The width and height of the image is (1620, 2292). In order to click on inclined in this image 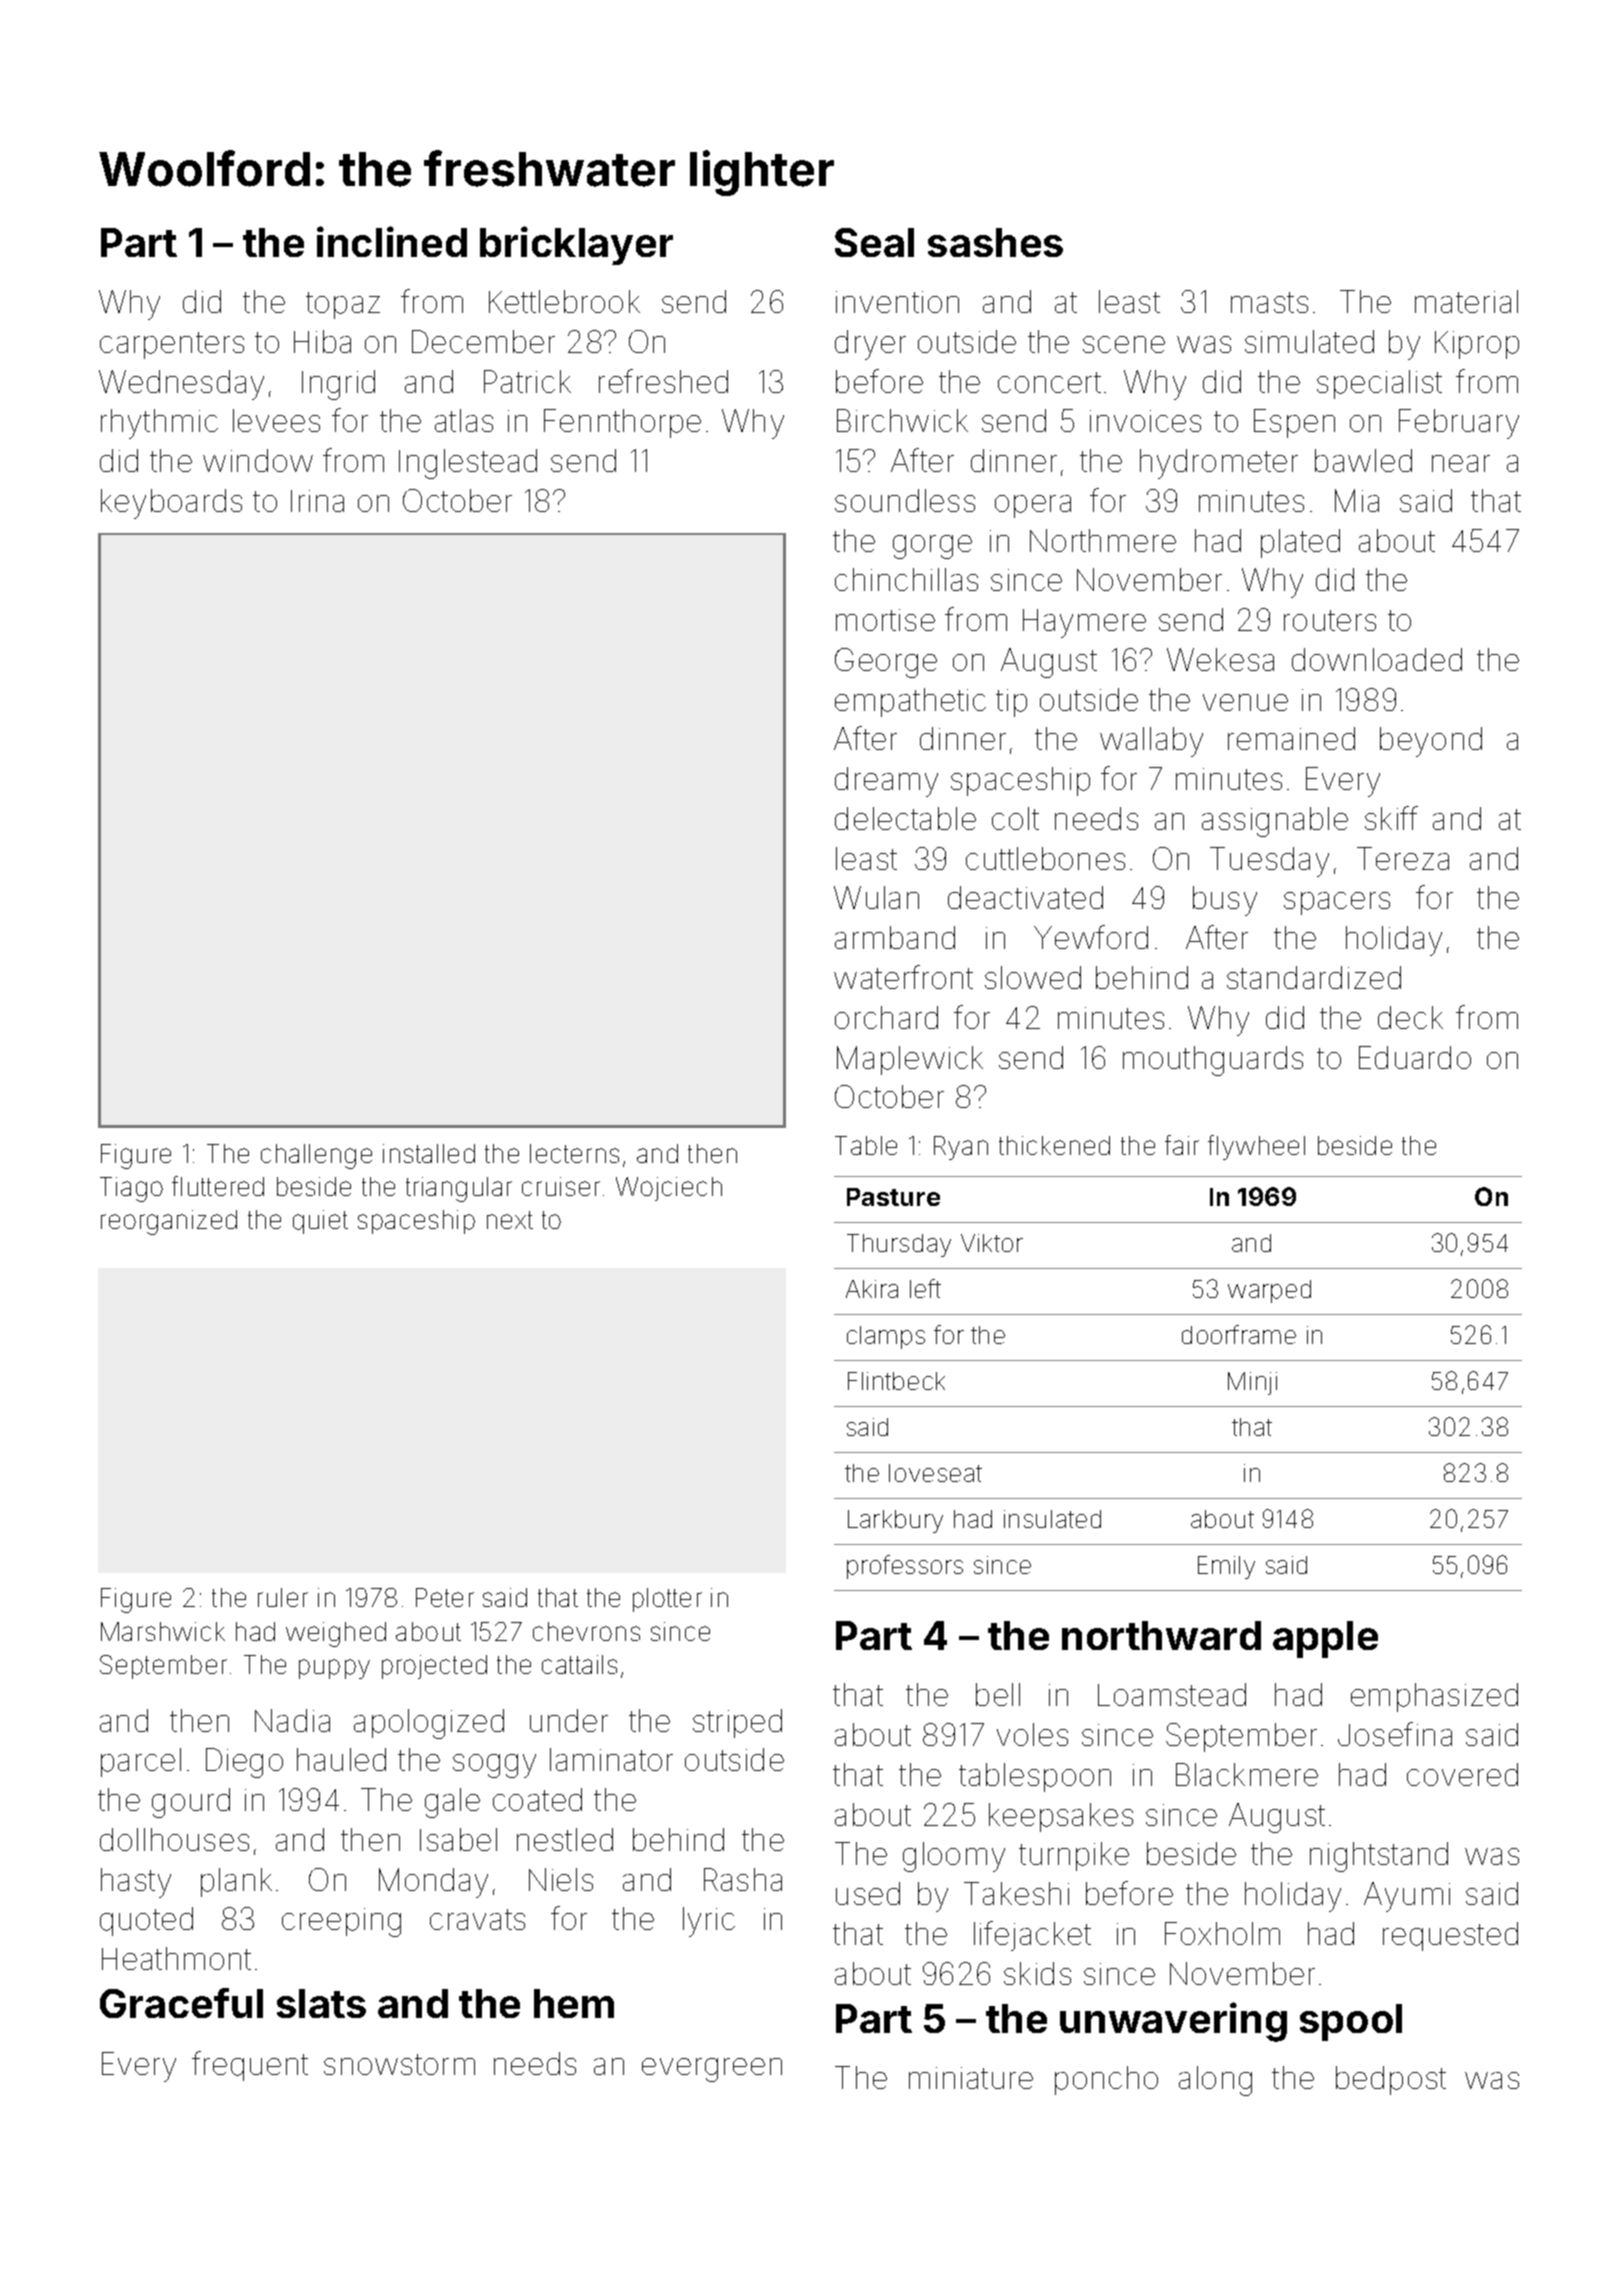, I will do `click(392, 241)`.
